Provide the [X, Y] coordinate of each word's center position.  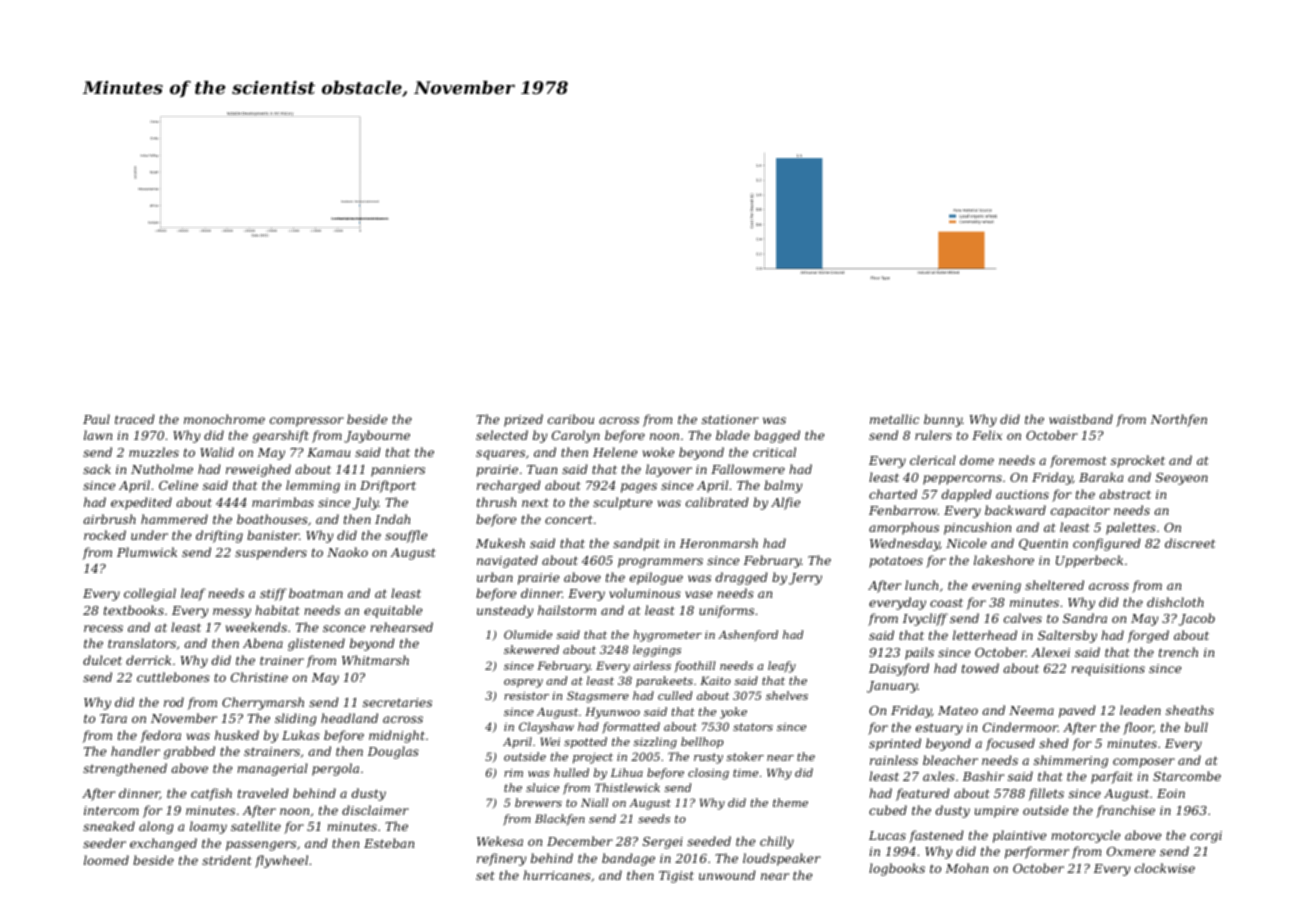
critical [774, 452]
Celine [178, 485]
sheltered [1054, 585]
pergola [335, 769]
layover [669, 470]
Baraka [1101, 477]
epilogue [656, 578]
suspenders [271, 553]
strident [227, 860]
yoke [733, 713]
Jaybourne [377, 436]
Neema [1031, 710]
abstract [1125, 494]
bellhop [702, 743]
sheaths [1190, 710]
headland [349, 718]
